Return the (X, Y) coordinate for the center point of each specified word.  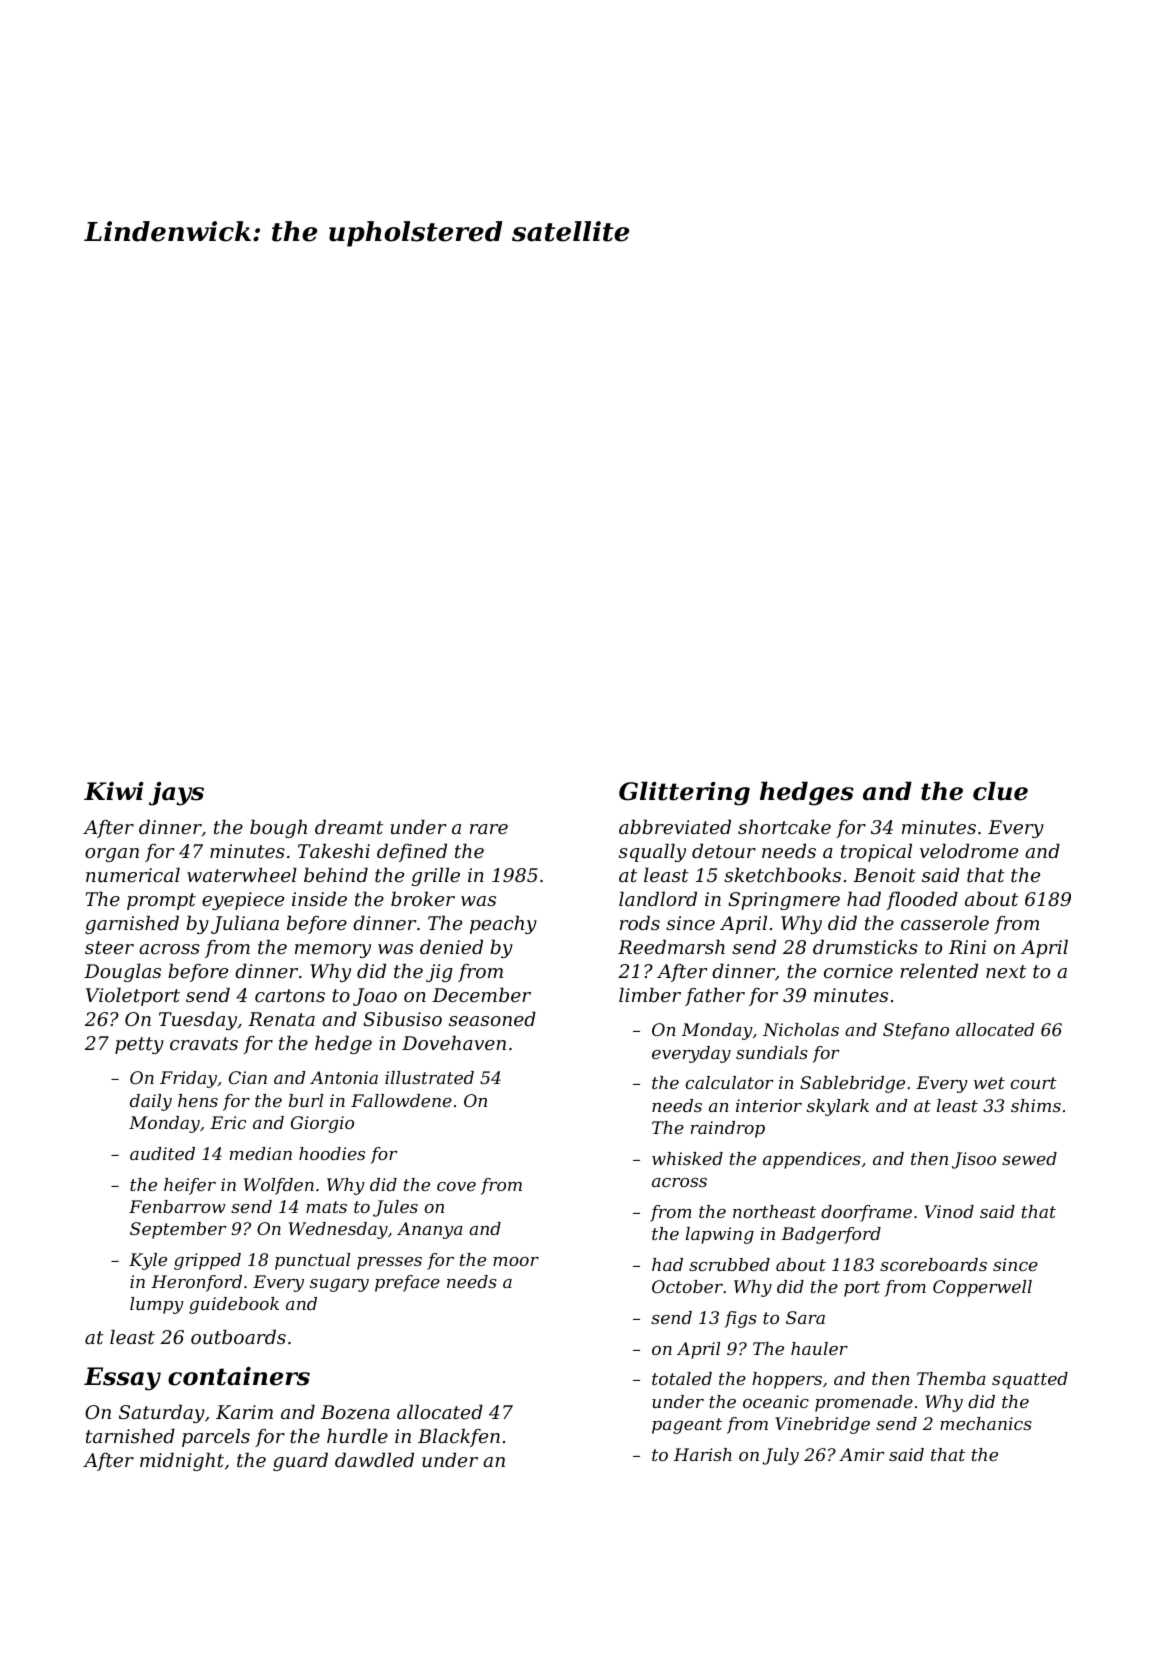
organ (112, 855)
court (1034, 1083)
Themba (951, 1378)
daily (151, 1102)
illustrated (429, 1077)
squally (652, 852)
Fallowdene (401, 1100)
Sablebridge (852, 1084)
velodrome (969, 850)
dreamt (349, 826)
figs (740, 1319)
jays (176, 794)
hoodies (332, 1153)
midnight (182, 1461)
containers (239, 1376)
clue (1000, 791)
